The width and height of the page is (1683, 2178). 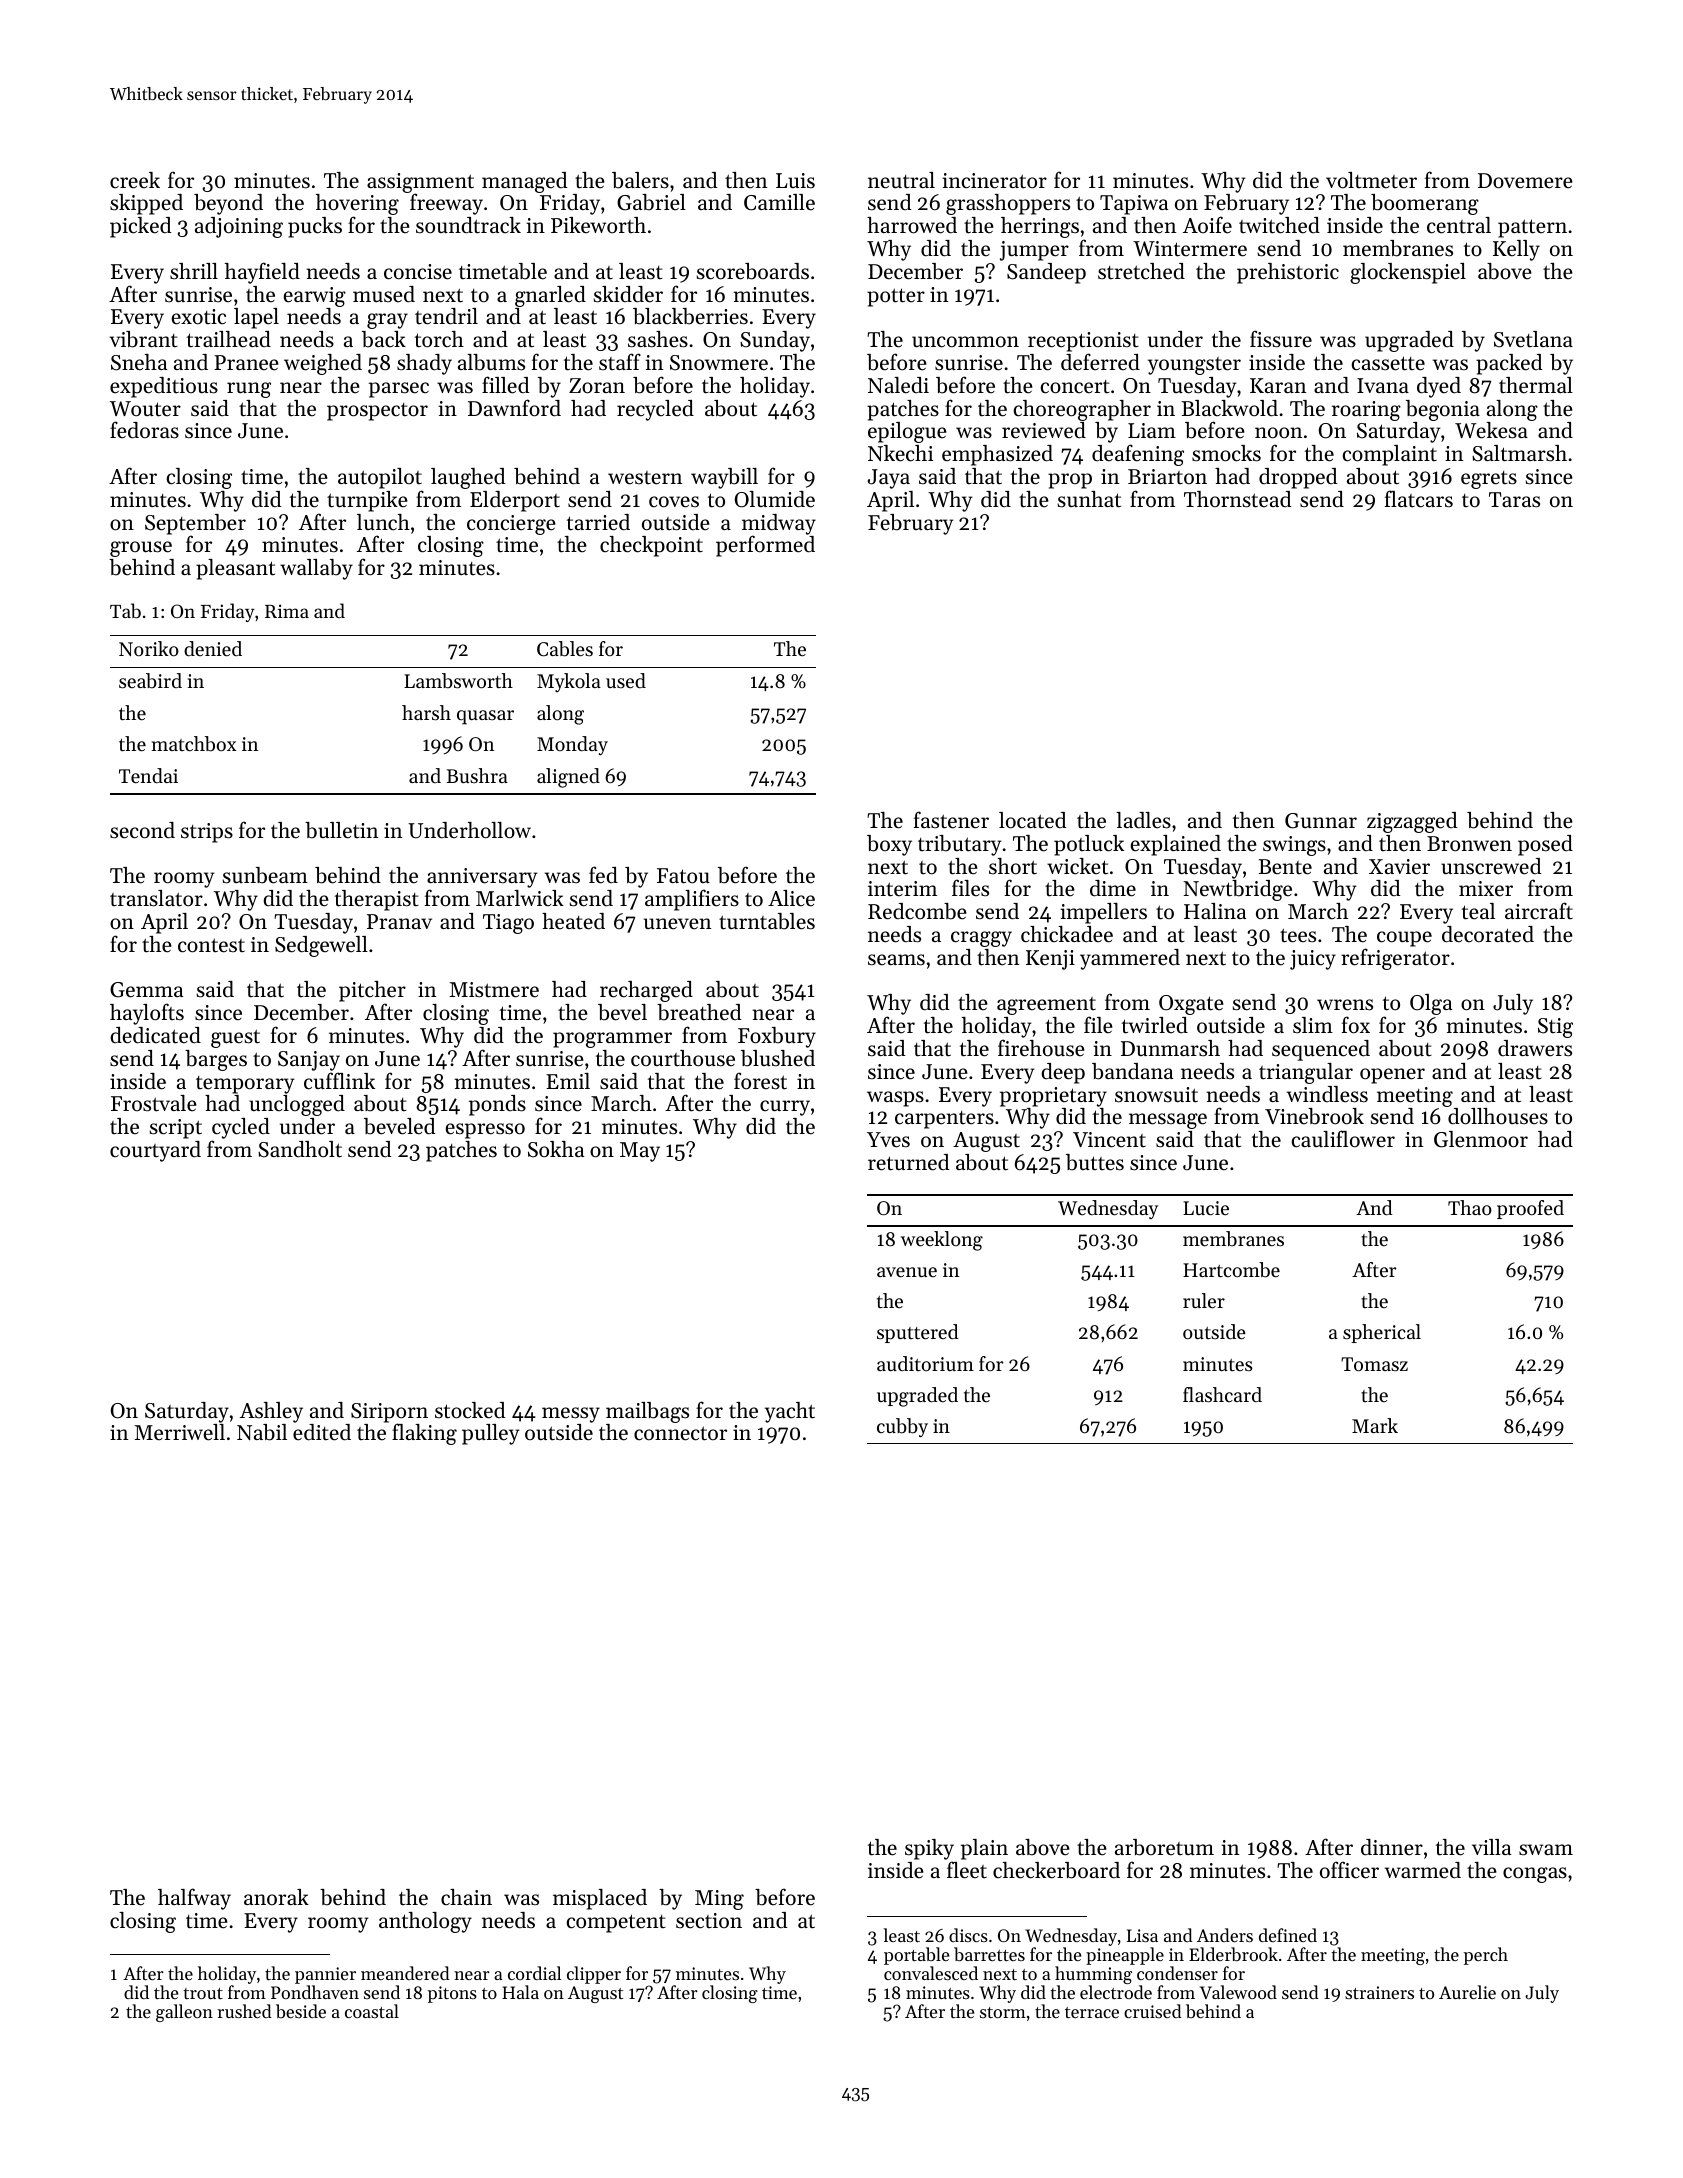 I want to click on misplaced, so click(x=600, y=1899).
